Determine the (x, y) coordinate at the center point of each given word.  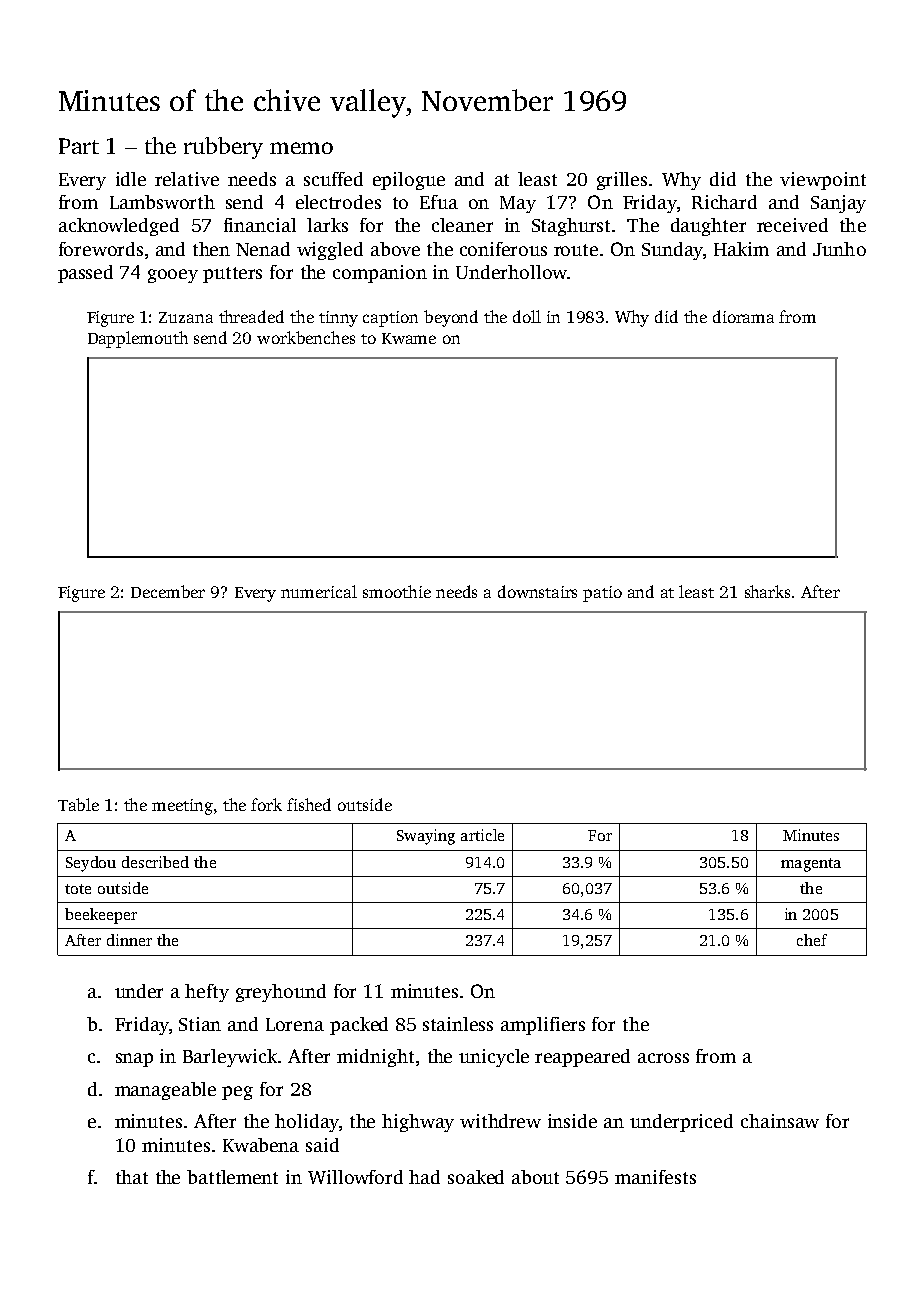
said (322, 1145)
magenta (811, 865)
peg (237, 1093)
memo (301, 148)
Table (78, 804)
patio (602, 594)
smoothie (397, 591)
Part (79, 146)
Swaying (426, 837)
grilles (622, 181)
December (168, 591)
